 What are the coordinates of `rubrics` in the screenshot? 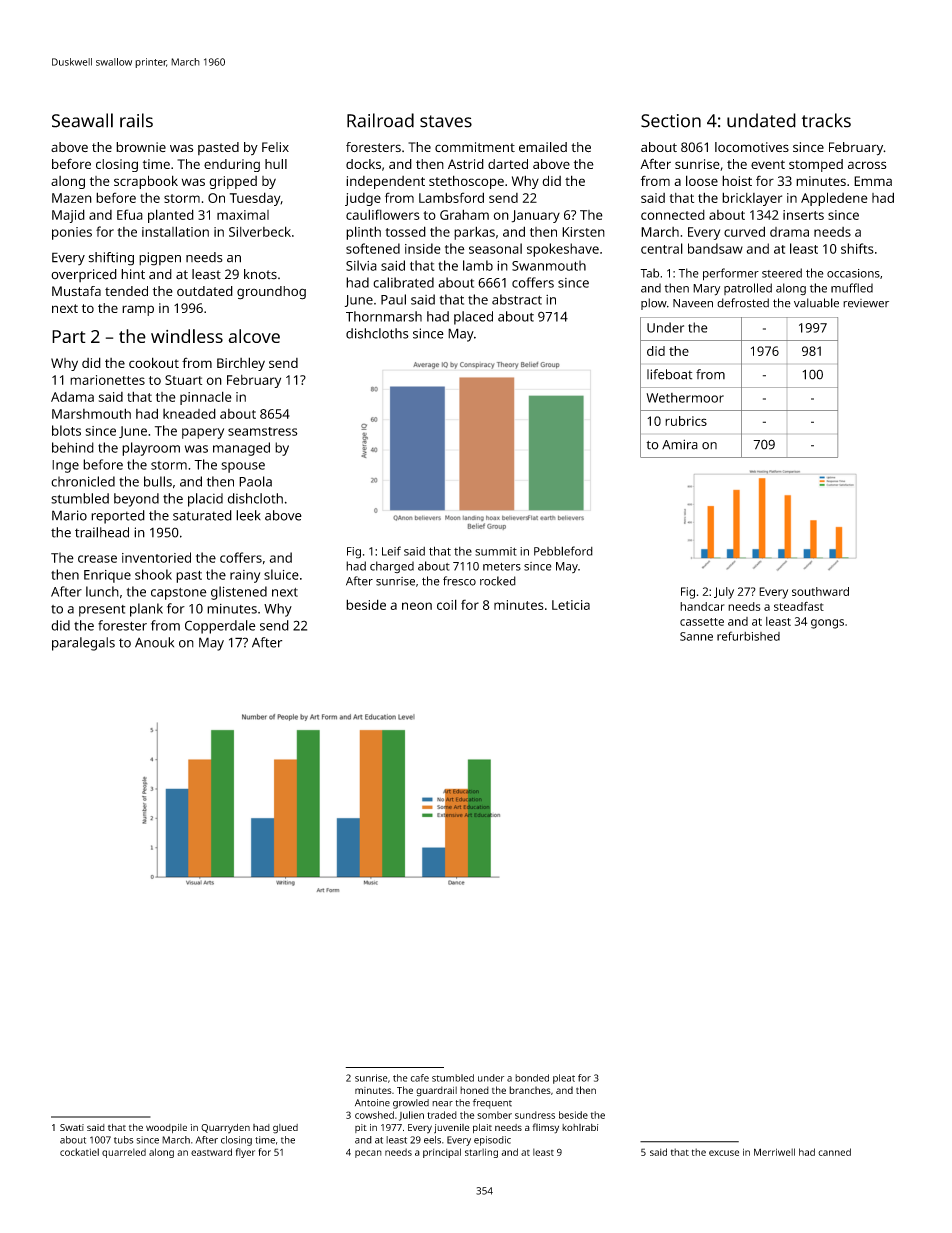 It's located at (686, 421).
